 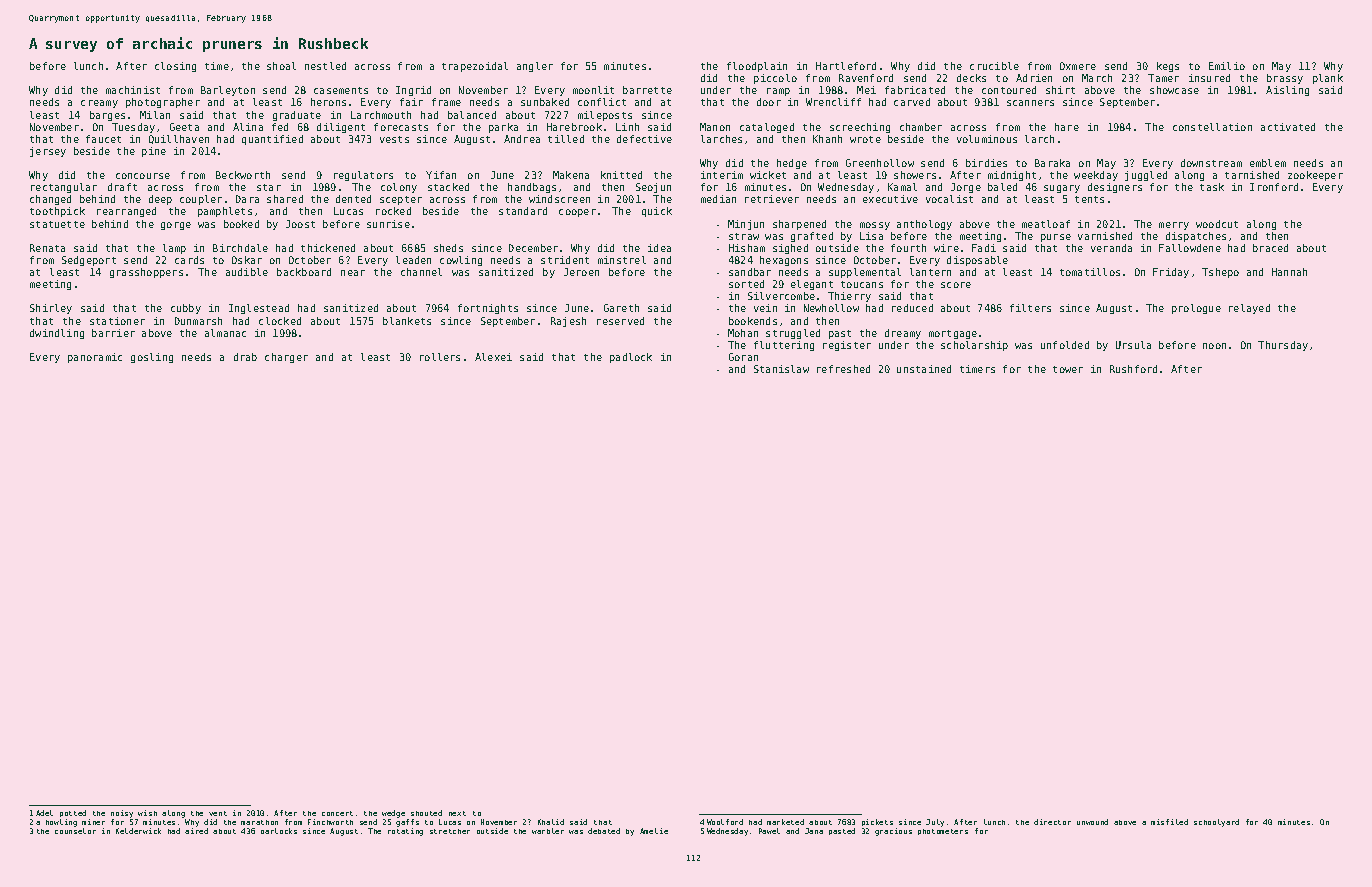 What do you see at coordinates (1133, 369) in the image?
I see `Rushford` at bounding box center [1133, 369].
